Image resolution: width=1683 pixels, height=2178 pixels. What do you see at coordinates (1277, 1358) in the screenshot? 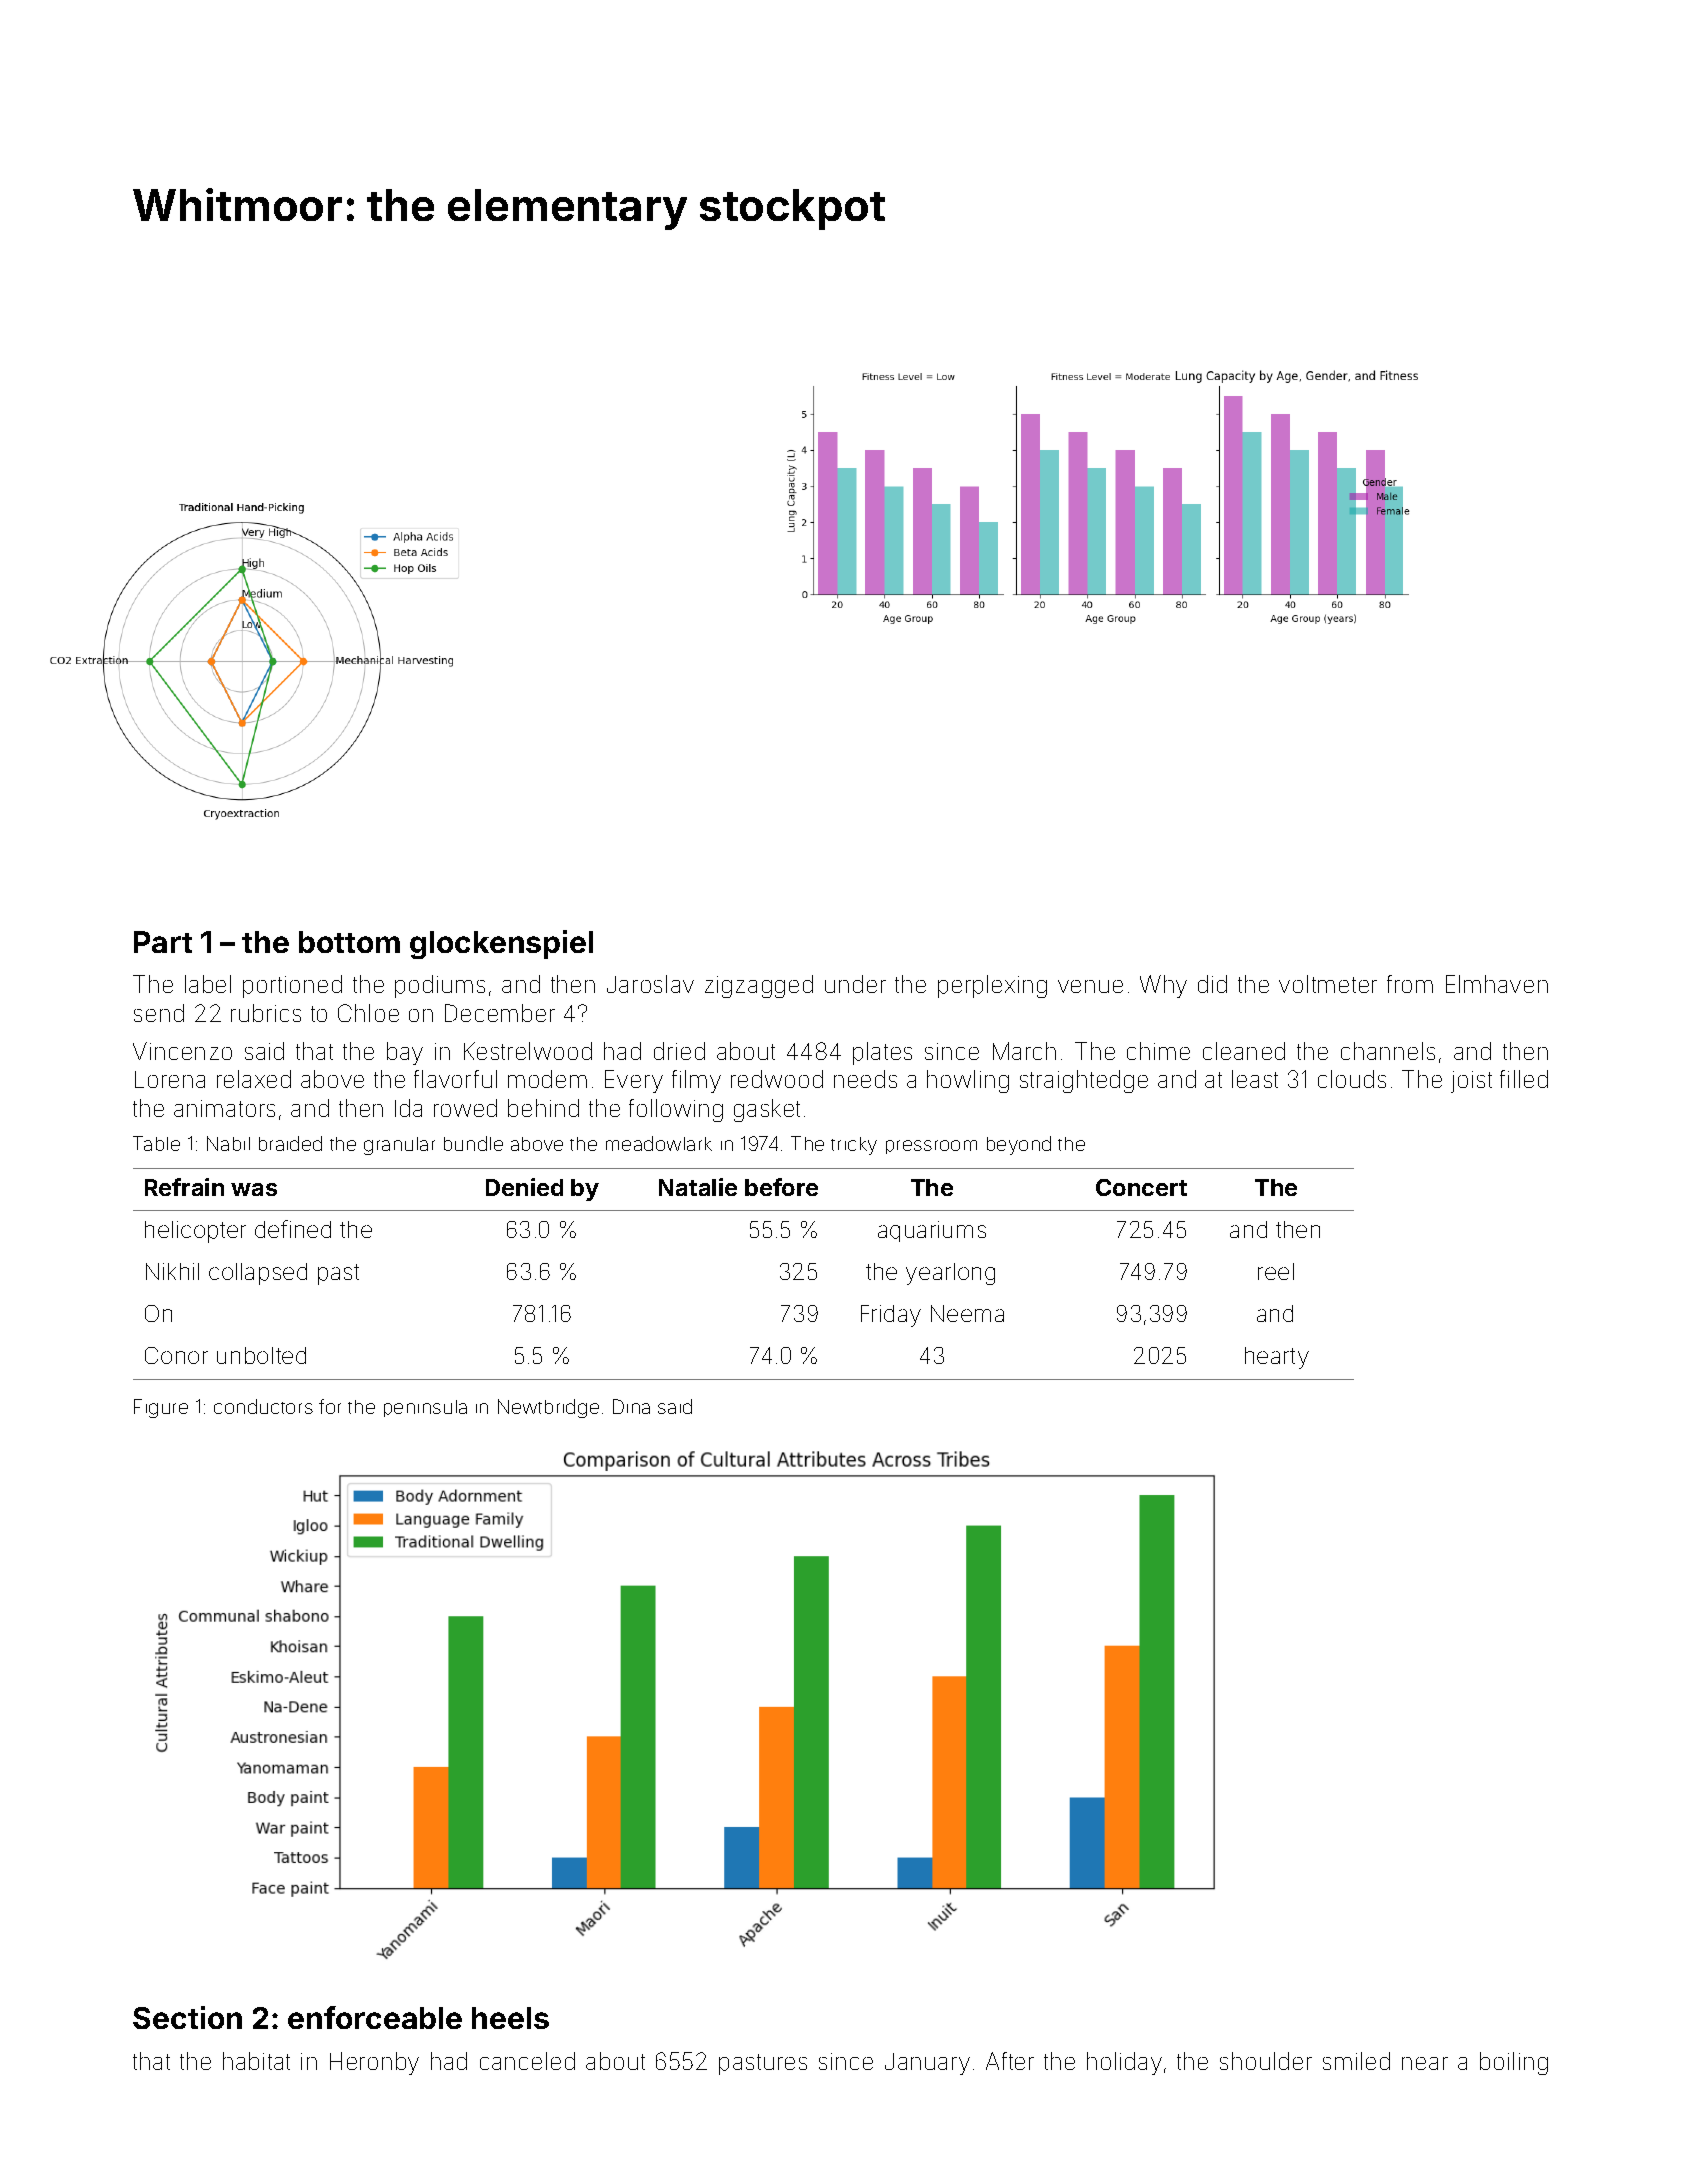
I see `hearty` at bounding box center [1277, 1358].
